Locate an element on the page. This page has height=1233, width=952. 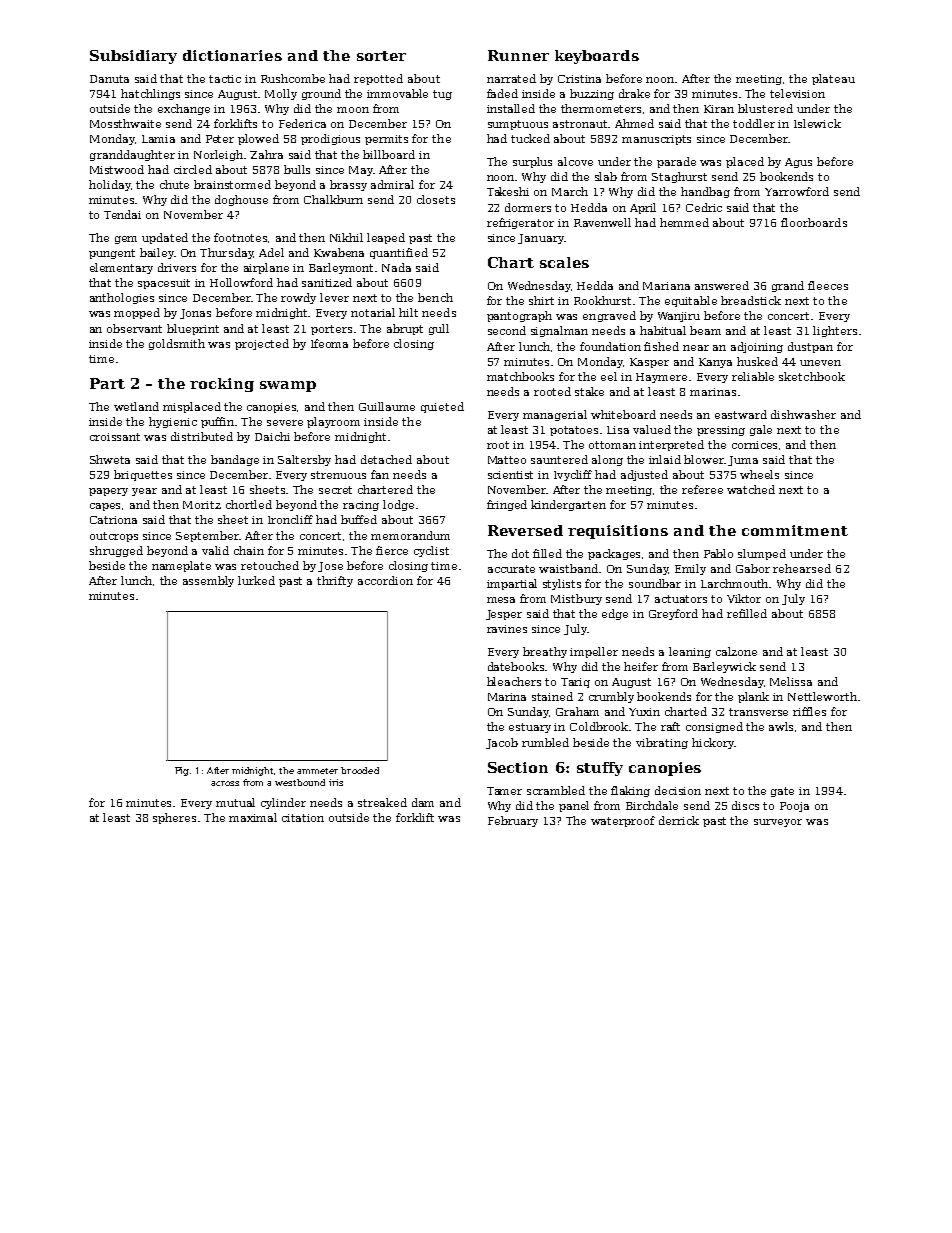
dictionaries is located at coordinates (232, 55).
